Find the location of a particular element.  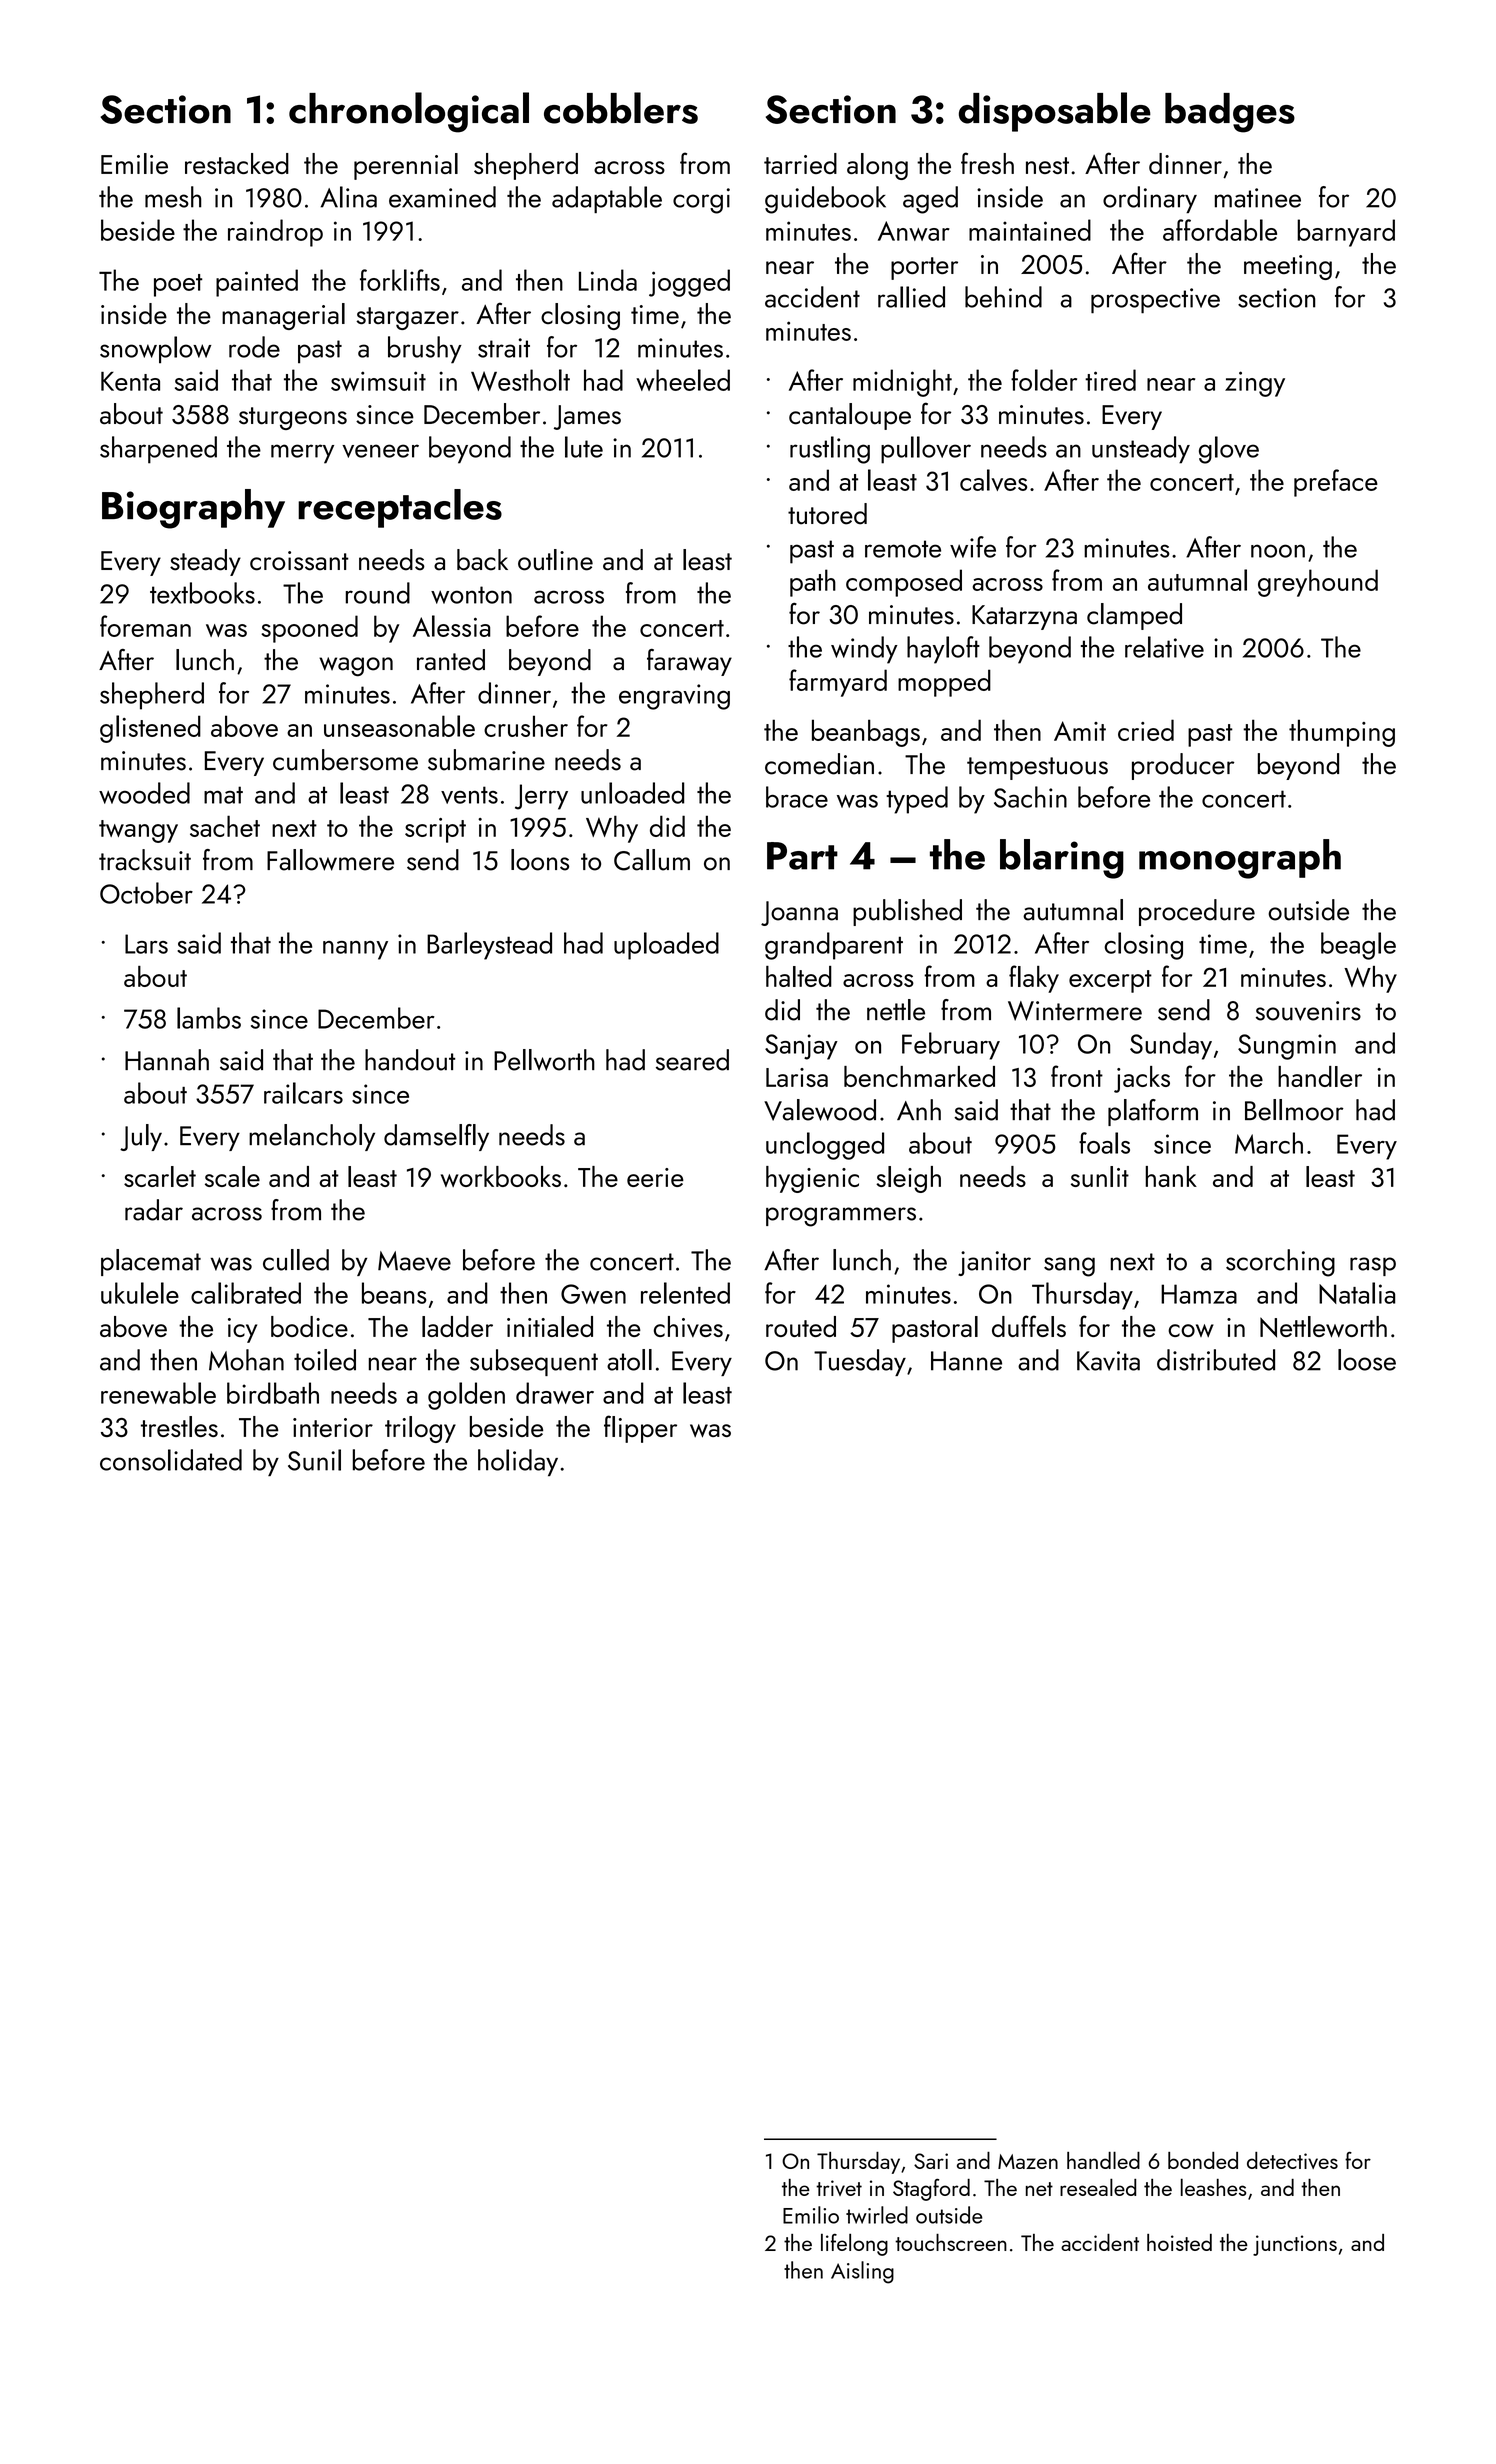

Emilio is located at coordinates (811, 2215).
